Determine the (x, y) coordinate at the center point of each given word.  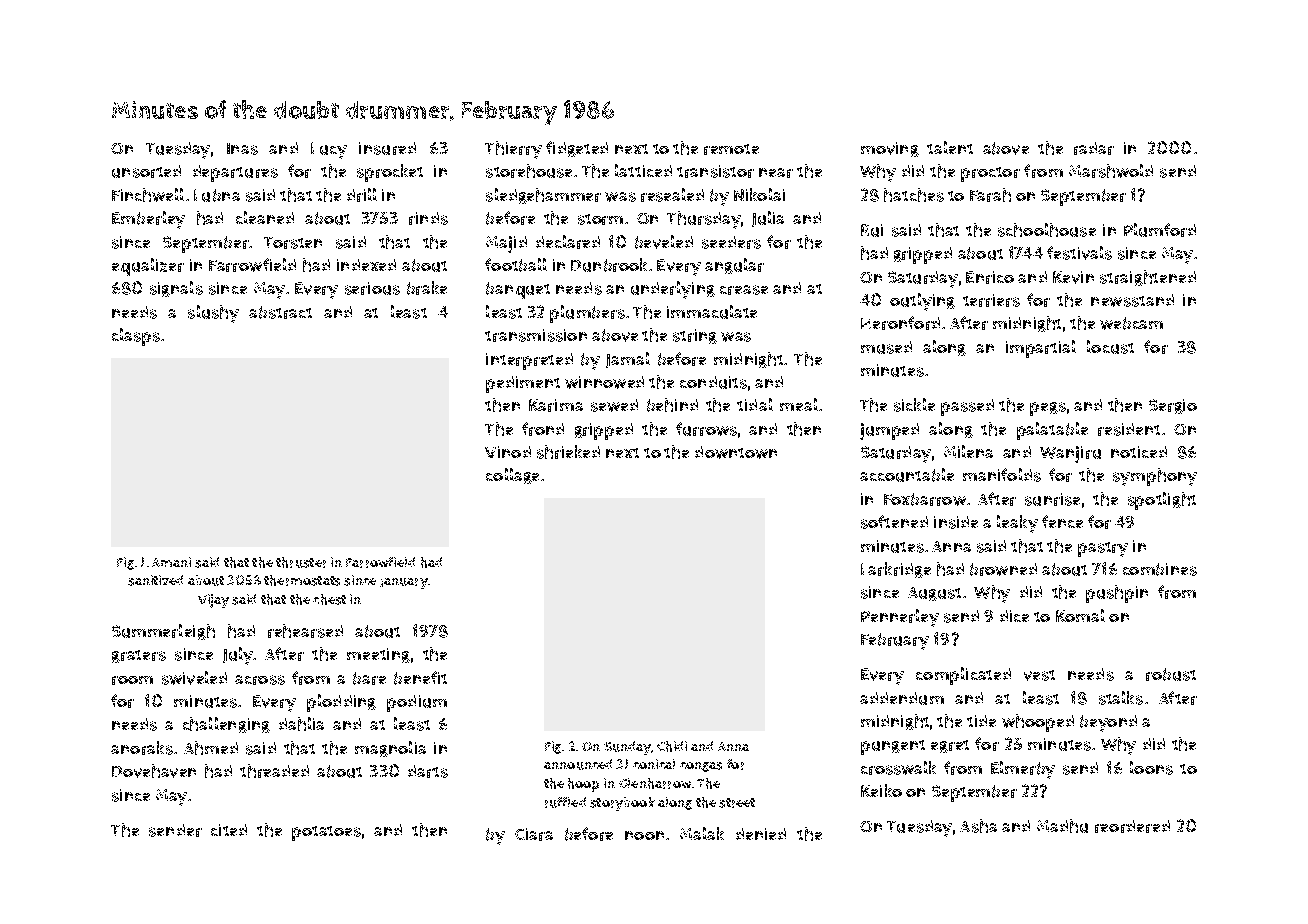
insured (387, 148)
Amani (171, 562)
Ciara (534, 834)
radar (1094, 148)
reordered (1132, 826)
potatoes (326, 833)
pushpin (1117, 594)
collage (512, 476)
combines (1160, 569)
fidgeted (577, 149)
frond (543, 429)
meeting (378, 655)
